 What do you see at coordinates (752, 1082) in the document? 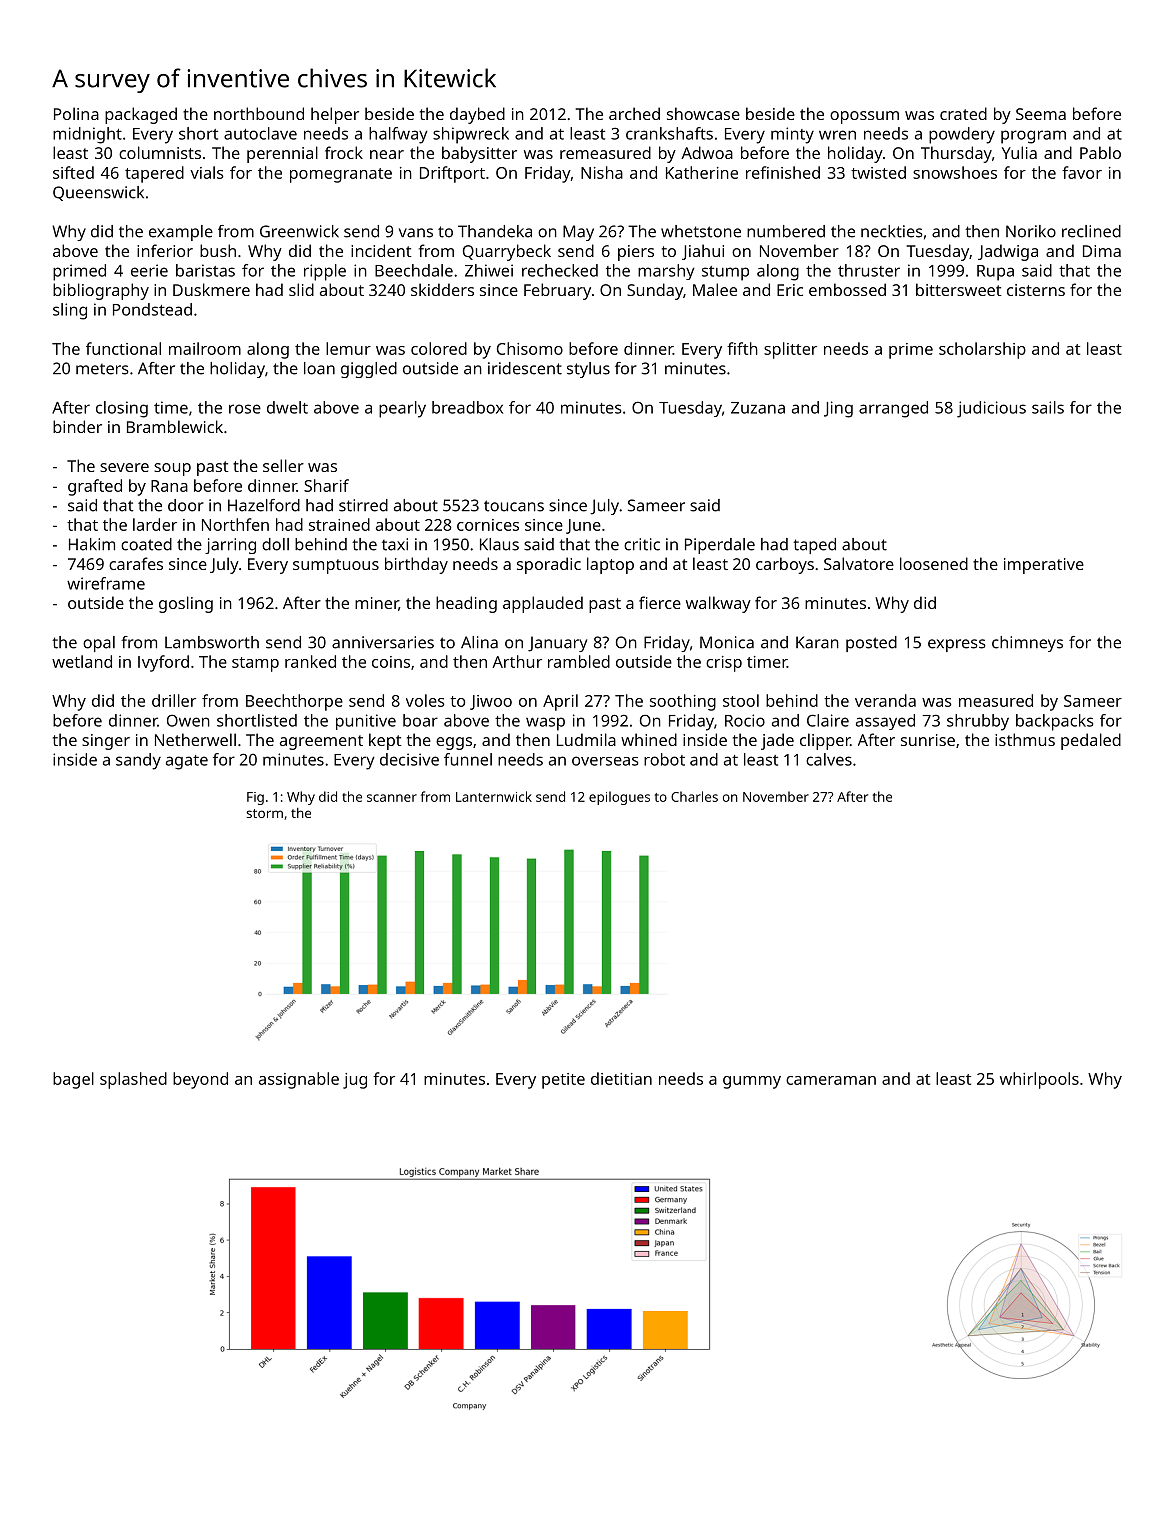
I see `gummy` at bounding box center [752, 1082].
